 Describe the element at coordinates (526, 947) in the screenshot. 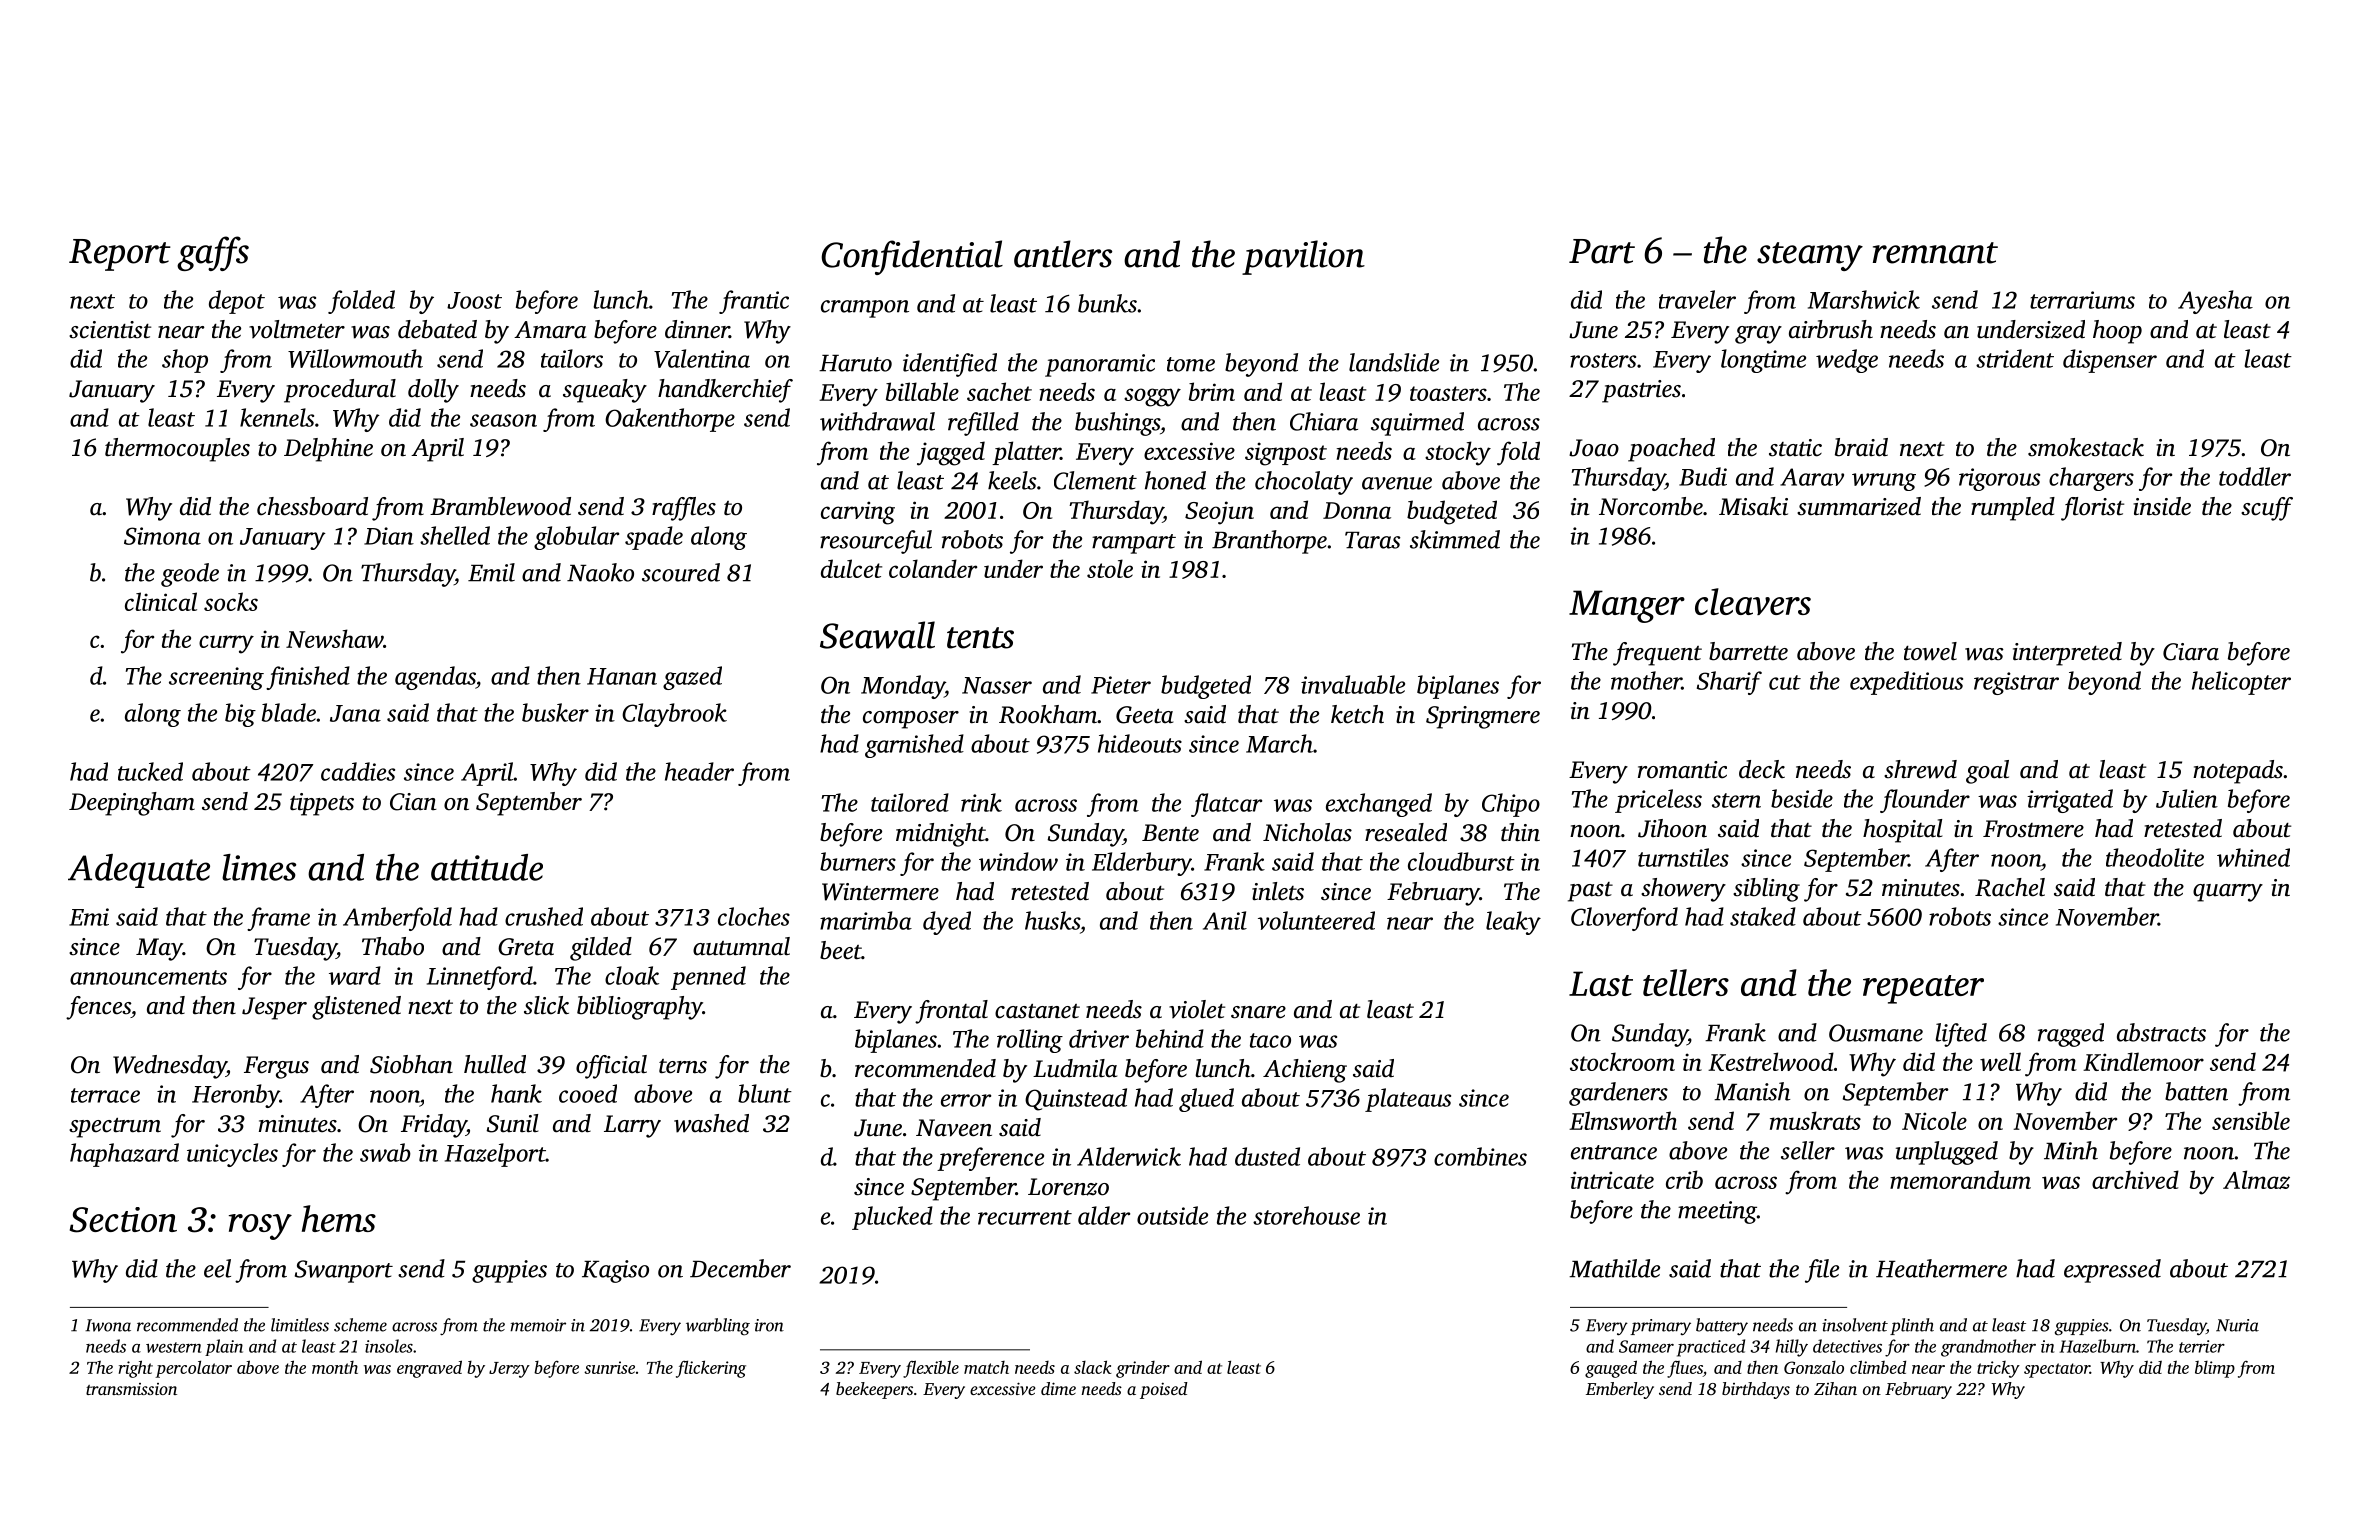

I see `Greta` at that location.
